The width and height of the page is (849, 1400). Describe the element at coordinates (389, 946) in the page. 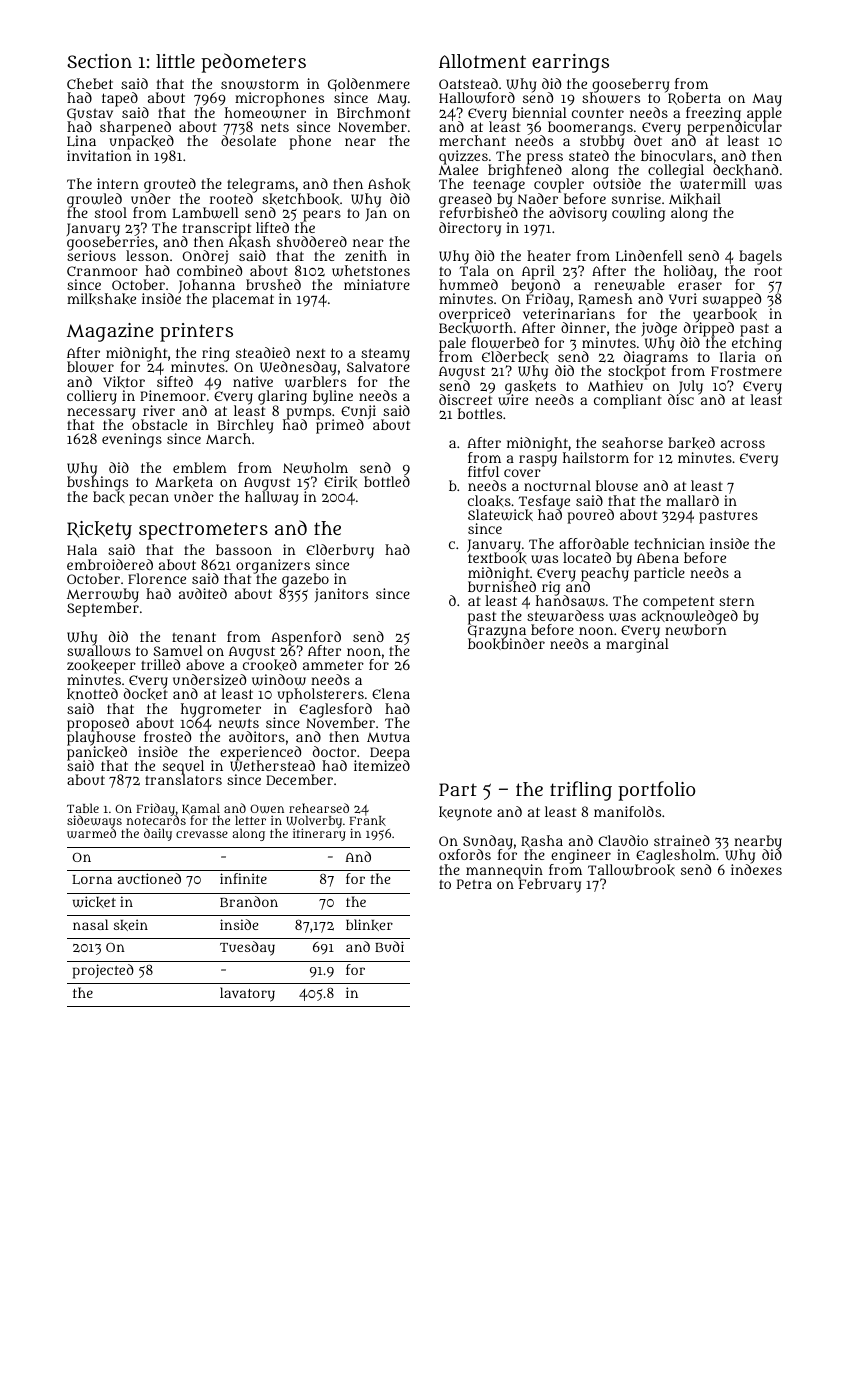

I see `Budi` at that location.
